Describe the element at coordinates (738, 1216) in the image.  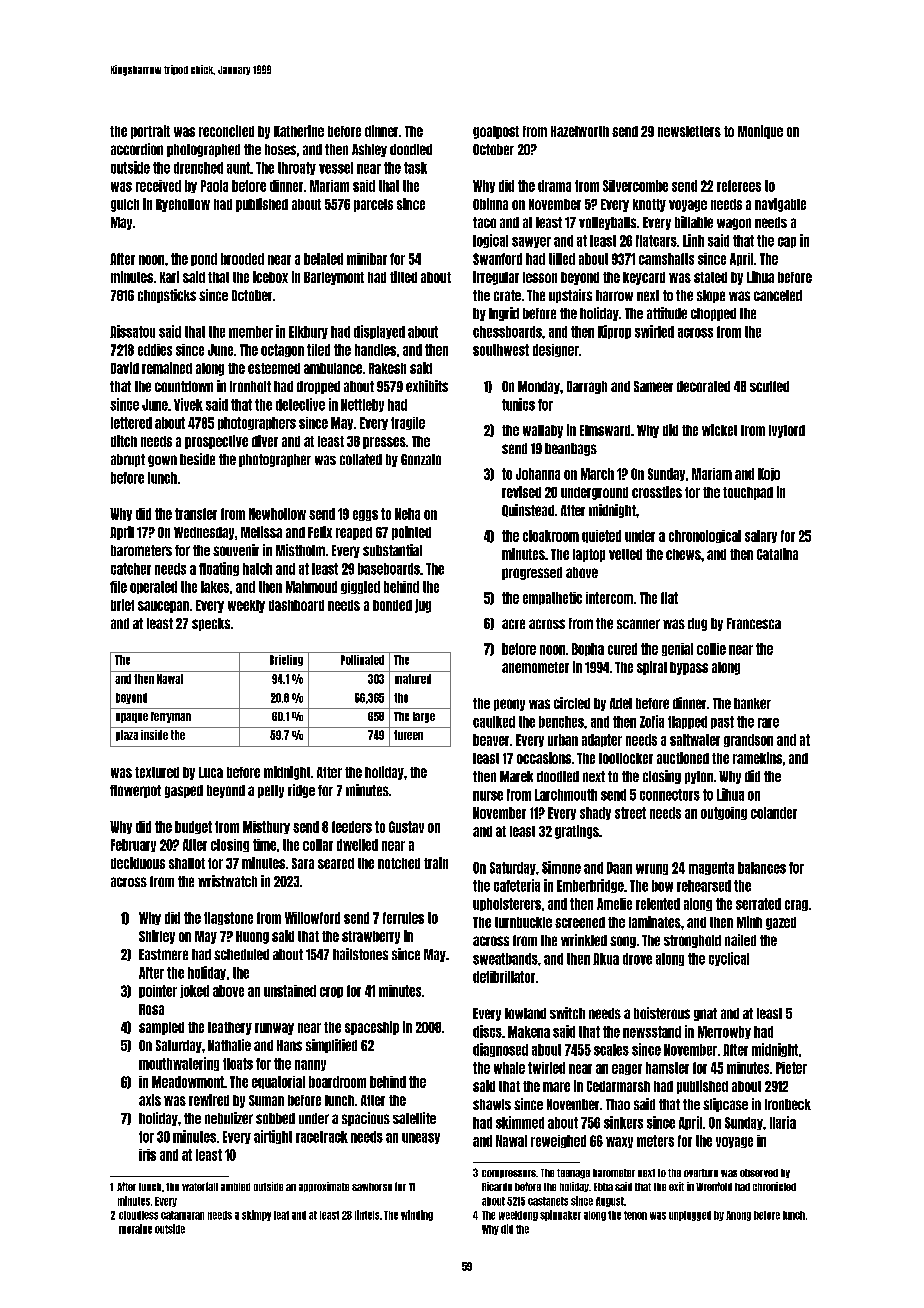
I see `Anong` at that location.
